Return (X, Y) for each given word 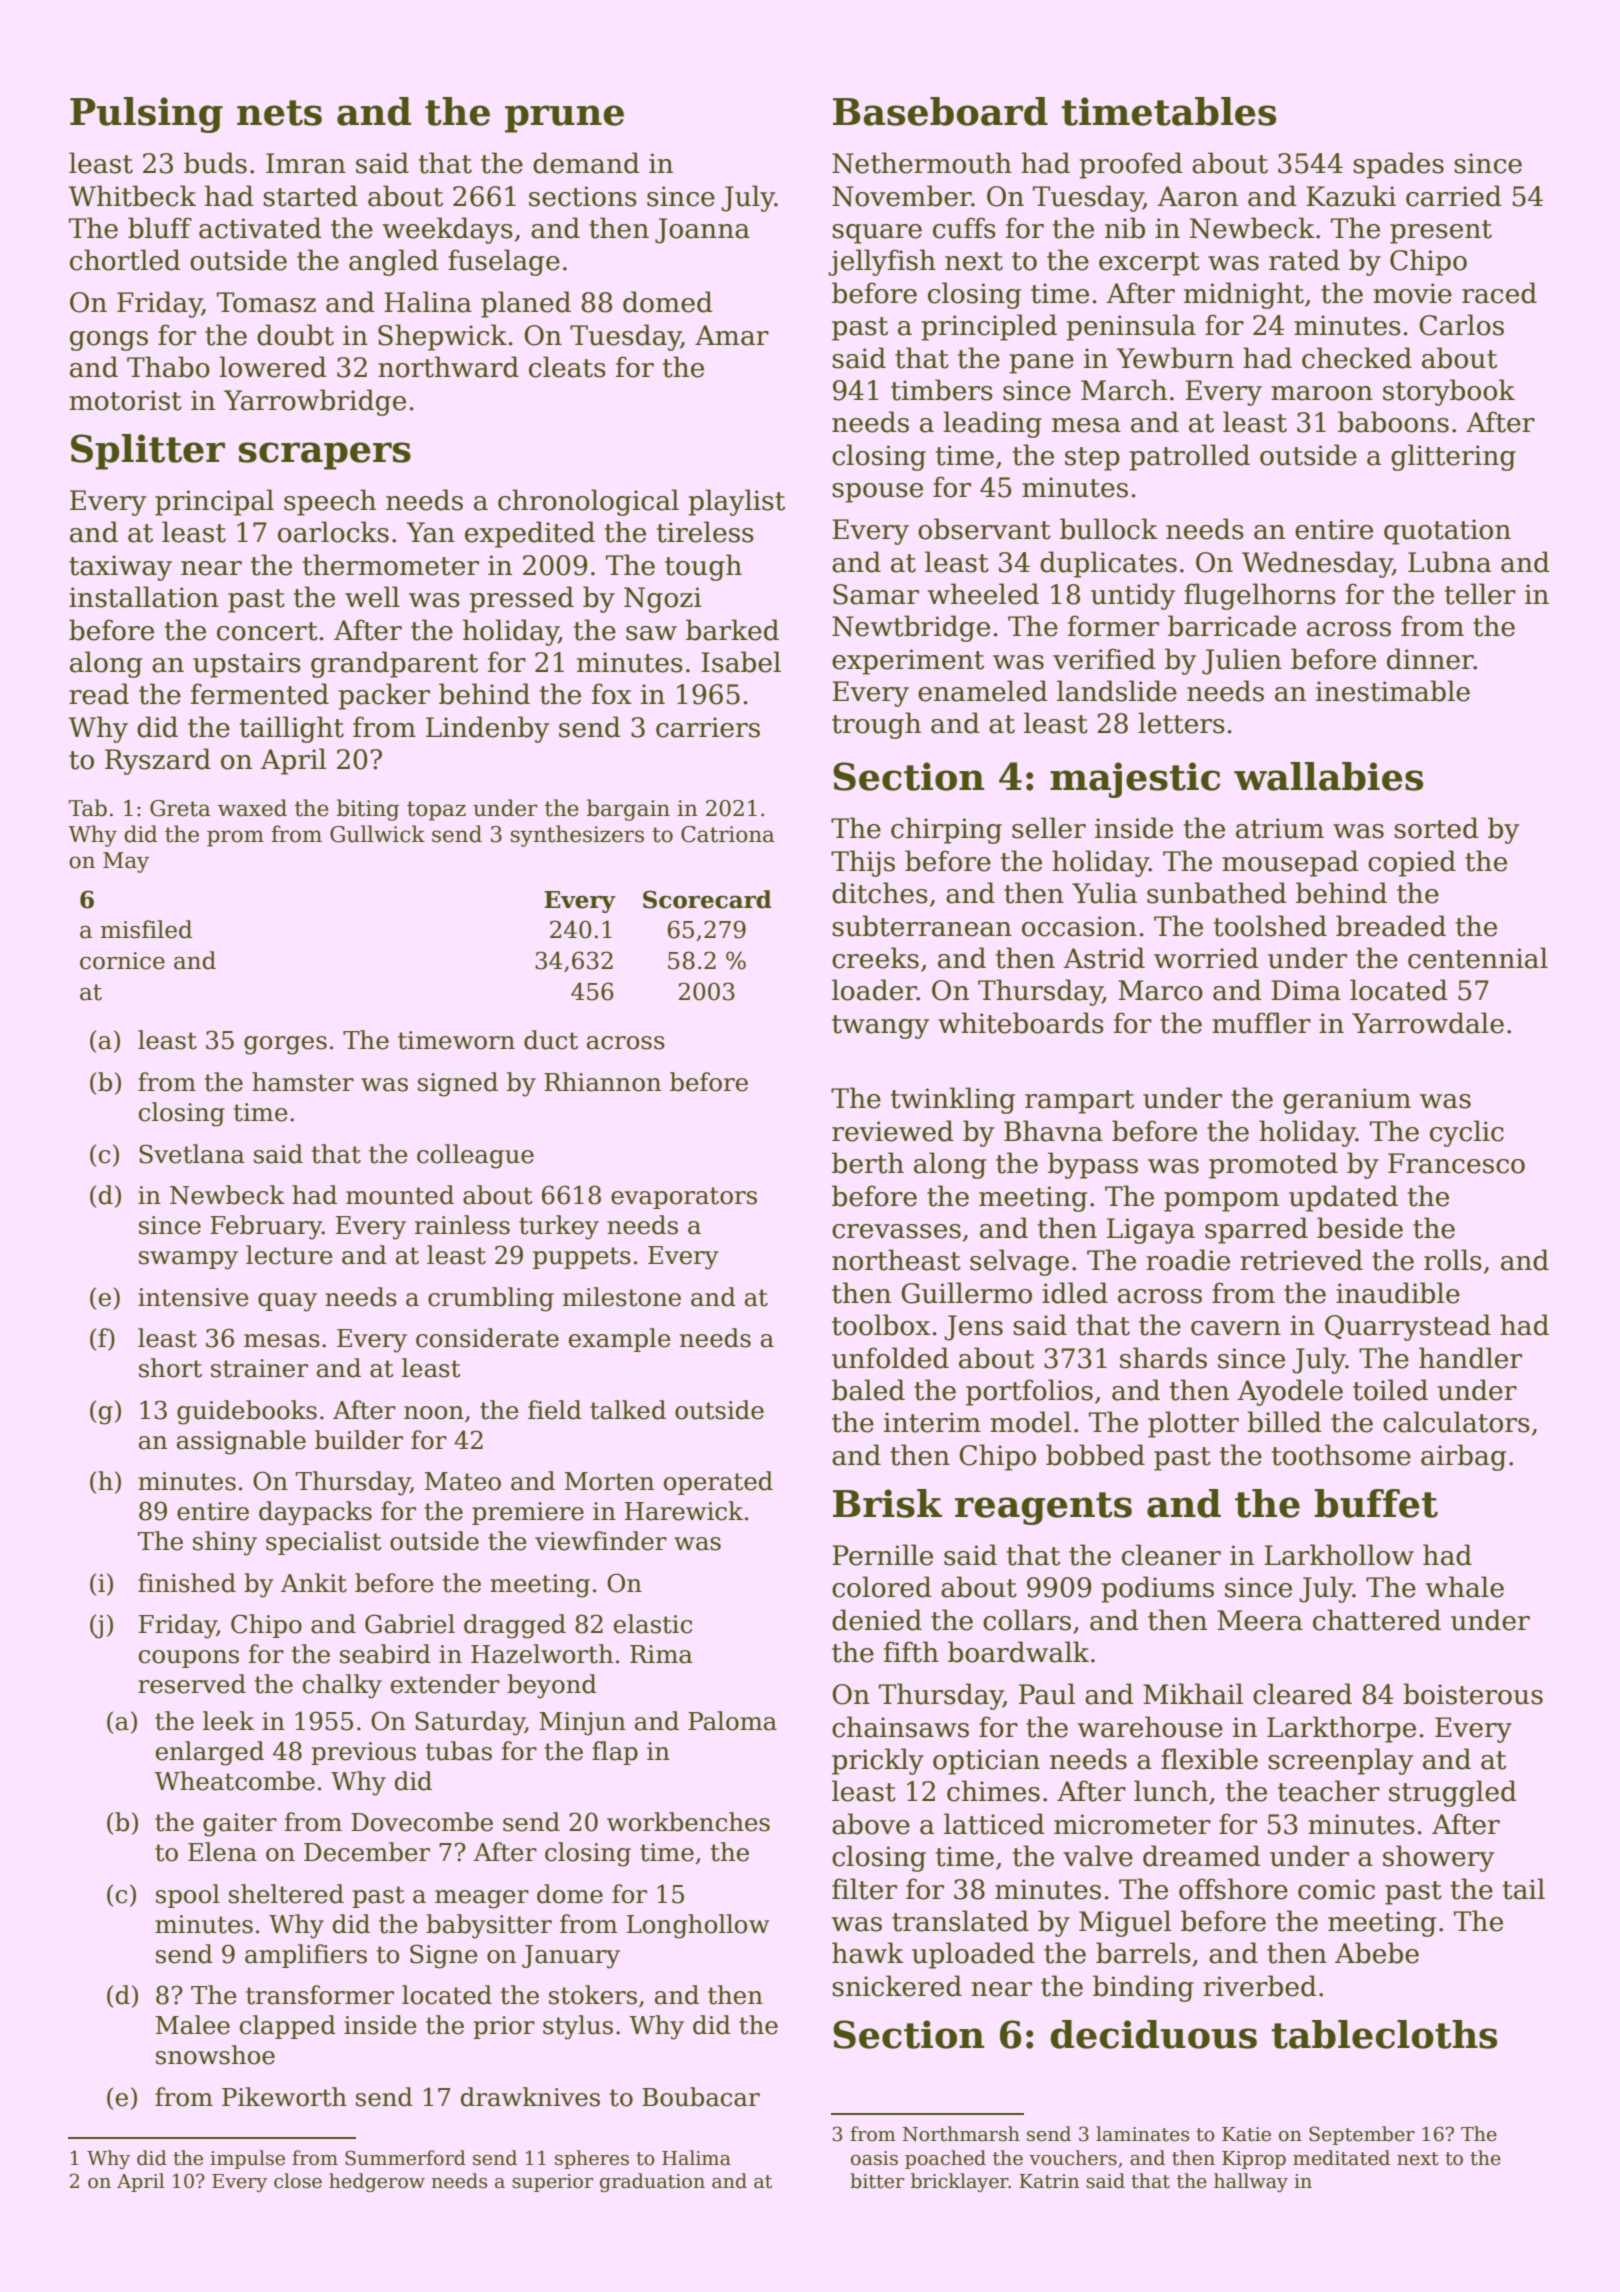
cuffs (964, 228)
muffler (1261, 1023)
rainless (462, 1225)
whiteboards (1021, 1023)
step (1092, 459)
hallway (1251, 2182)
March (1124, 390)
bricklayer (960, 2182)
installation (144, 597)
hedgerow (377, 2182)
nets (279, 113)
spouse (877, 493)
